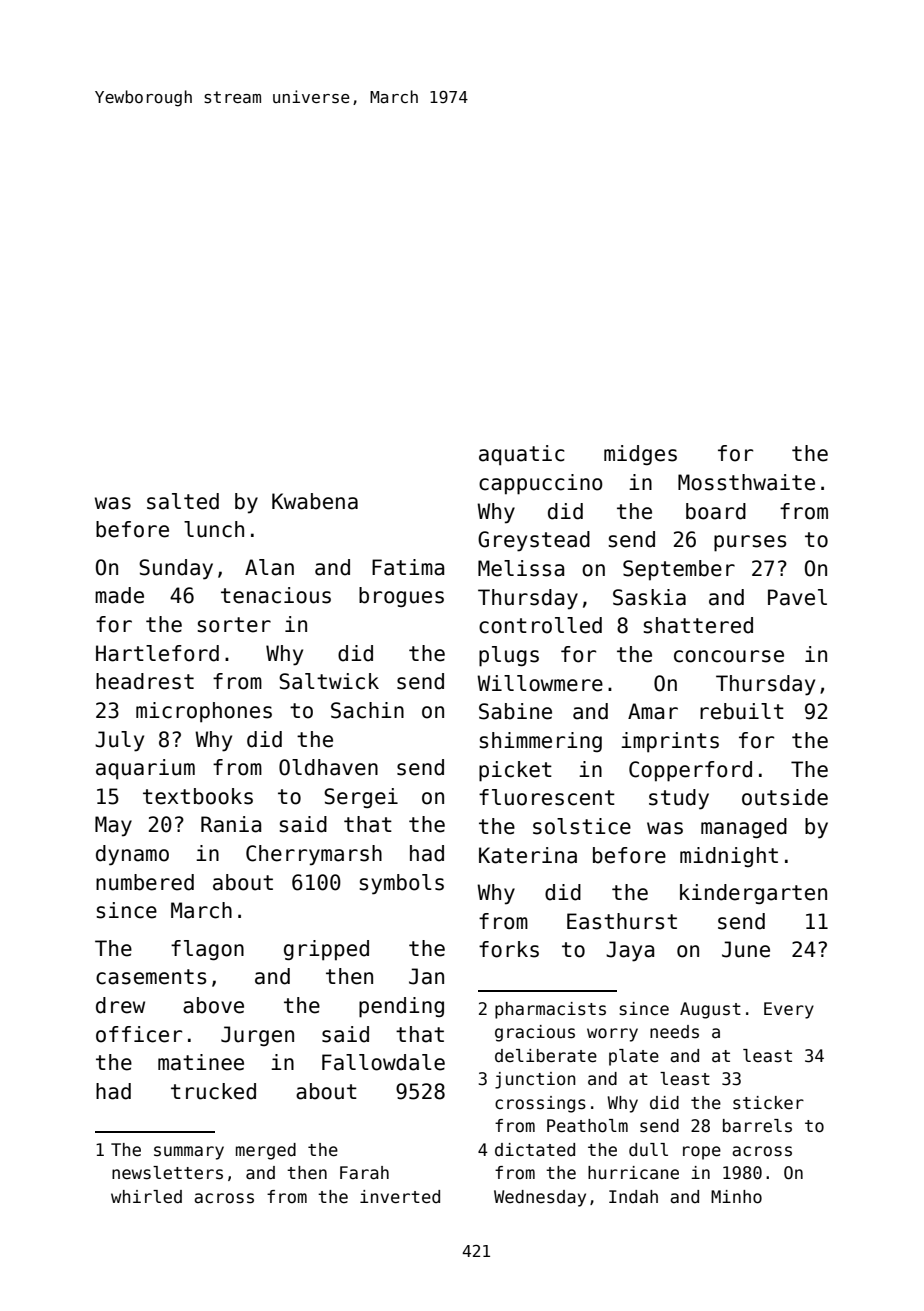 Image resolution: width=924 pixels, height=1311 pixels. I want to click on aquatic, so click(522, 455).
